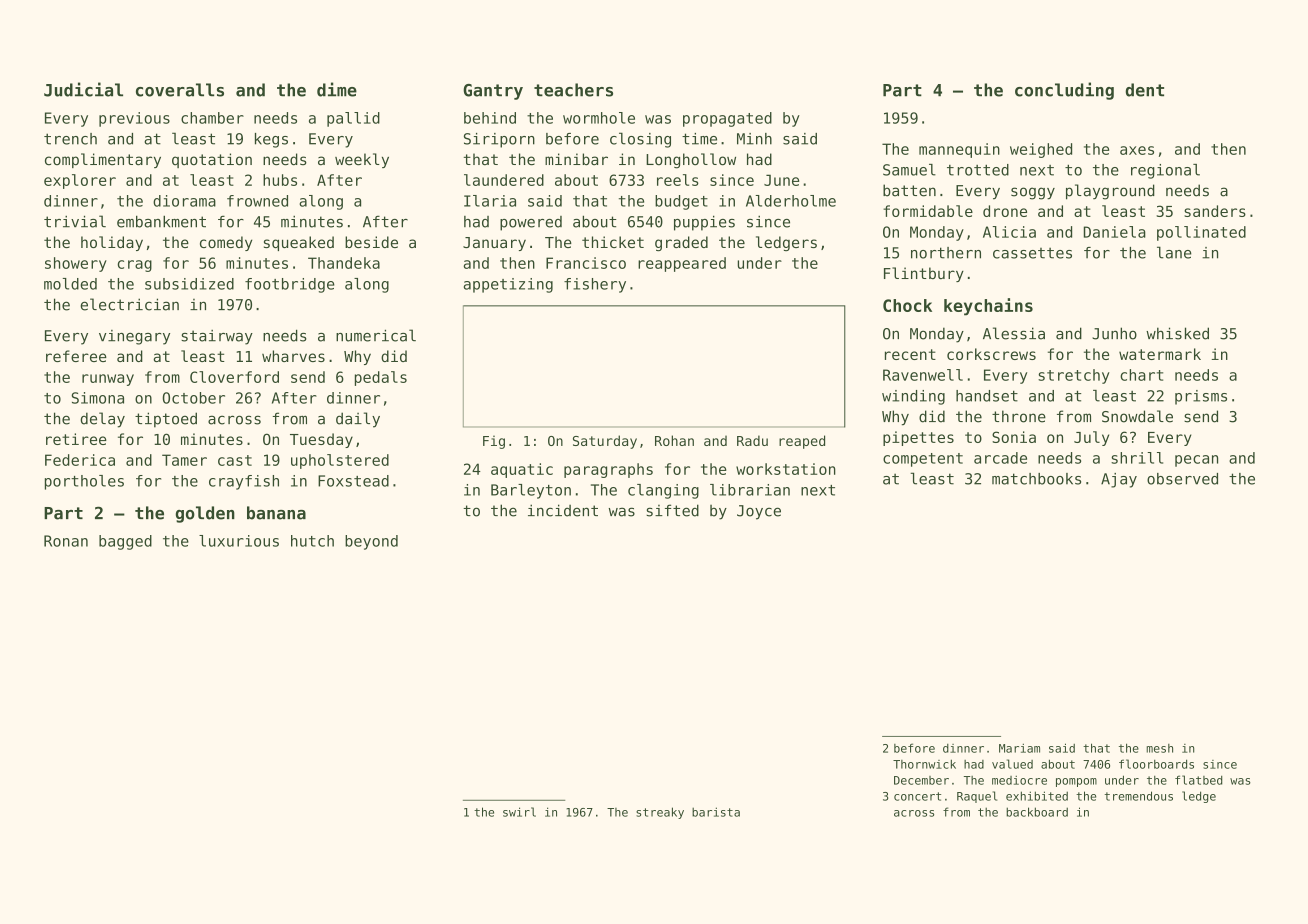 The width and height of the screenshot is (1308, 924). What do you see at coordinates (1165, 171) in the screenshot?
I see `regional` at bounding box center [1165, 171].
